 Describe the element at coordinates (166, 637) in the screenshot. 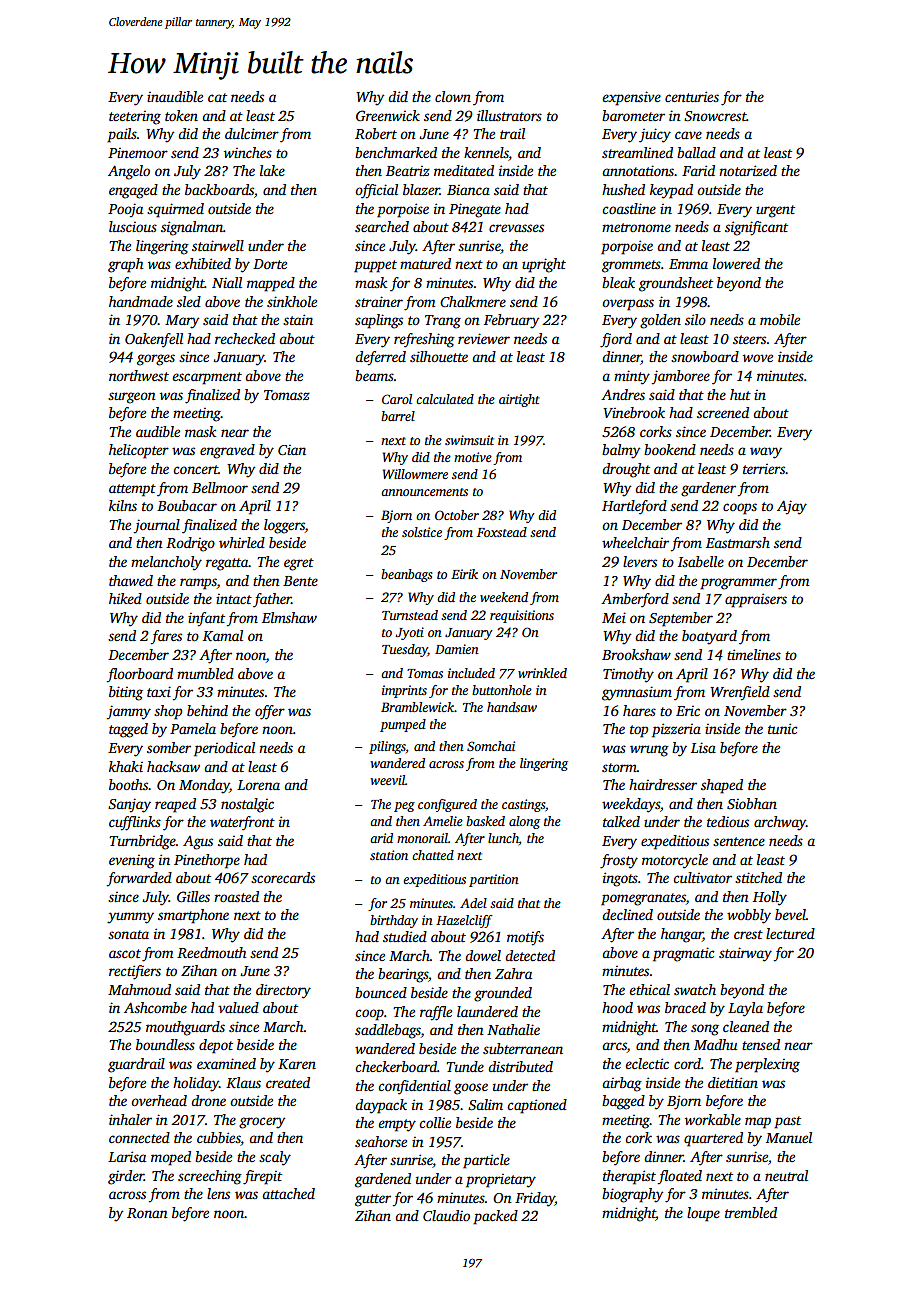

I see `fares` at that location.
